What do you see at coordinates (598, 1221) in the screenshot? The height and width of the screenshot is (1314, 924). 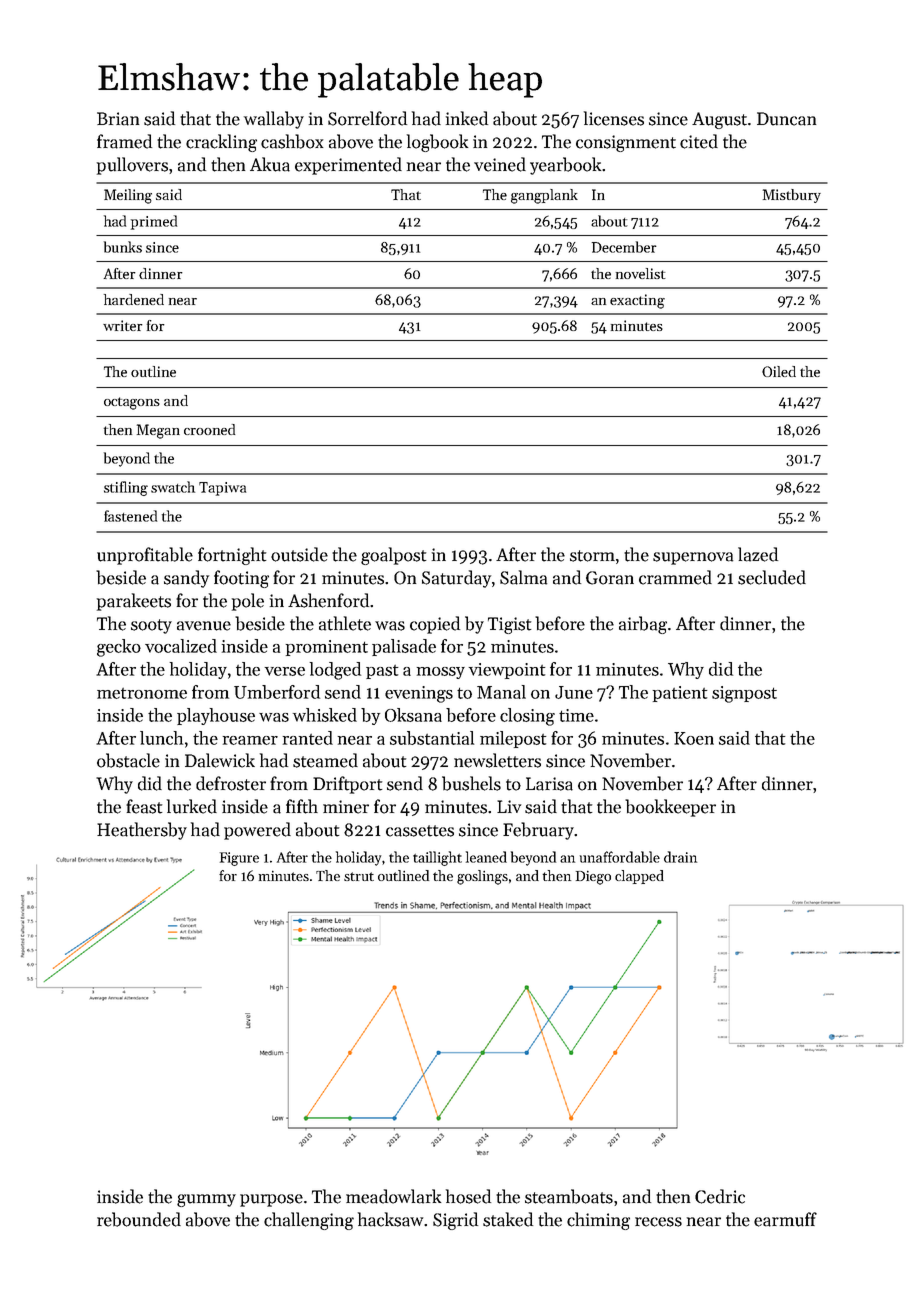 I see `chiming` at bounding box center [598, 1221].
